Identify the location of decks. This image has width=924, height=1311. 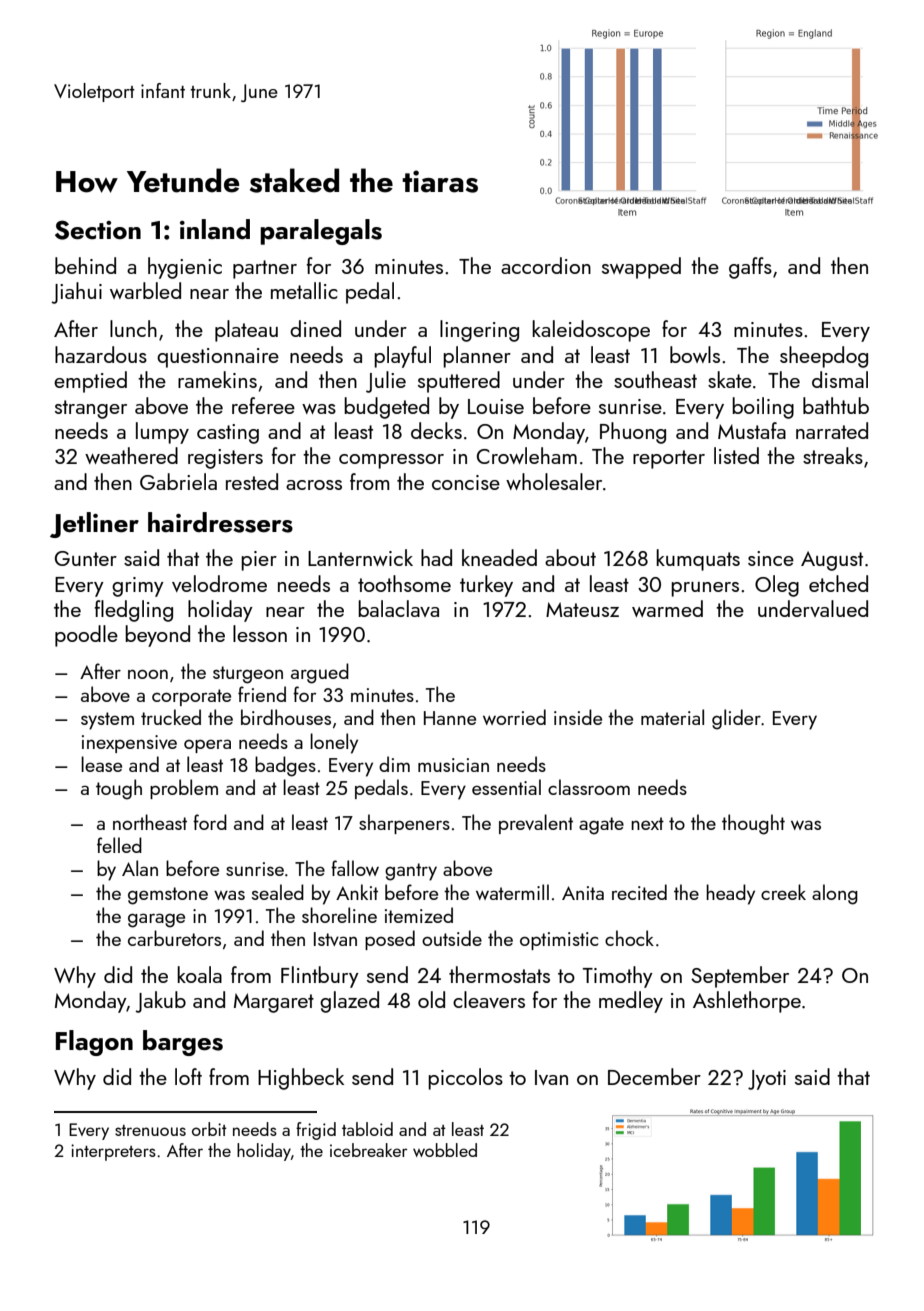
(436, 430).
